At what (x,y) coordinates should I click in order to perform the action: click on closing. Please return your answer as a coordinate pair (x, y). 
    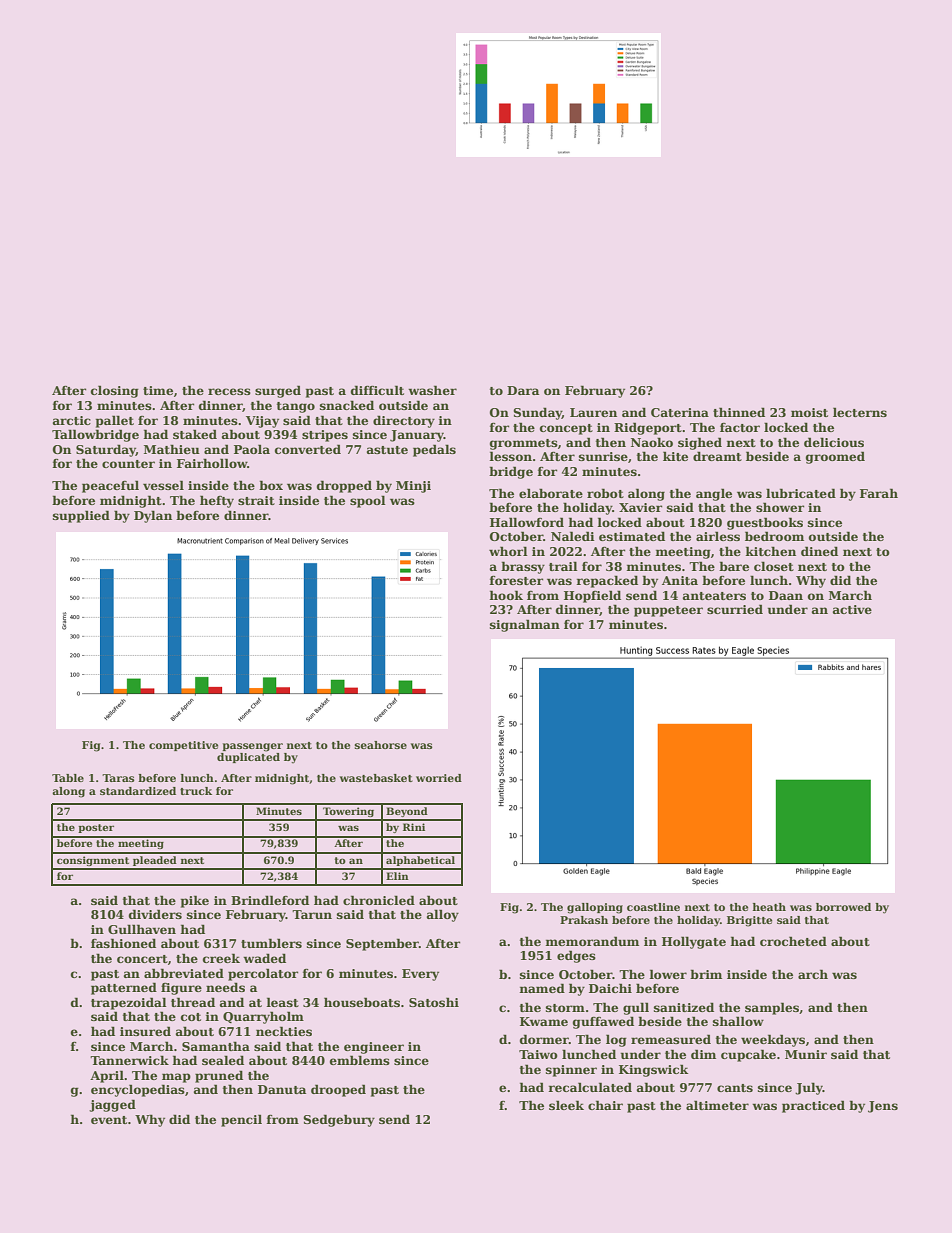
    Looking at the image, I should click on (115, 391).
